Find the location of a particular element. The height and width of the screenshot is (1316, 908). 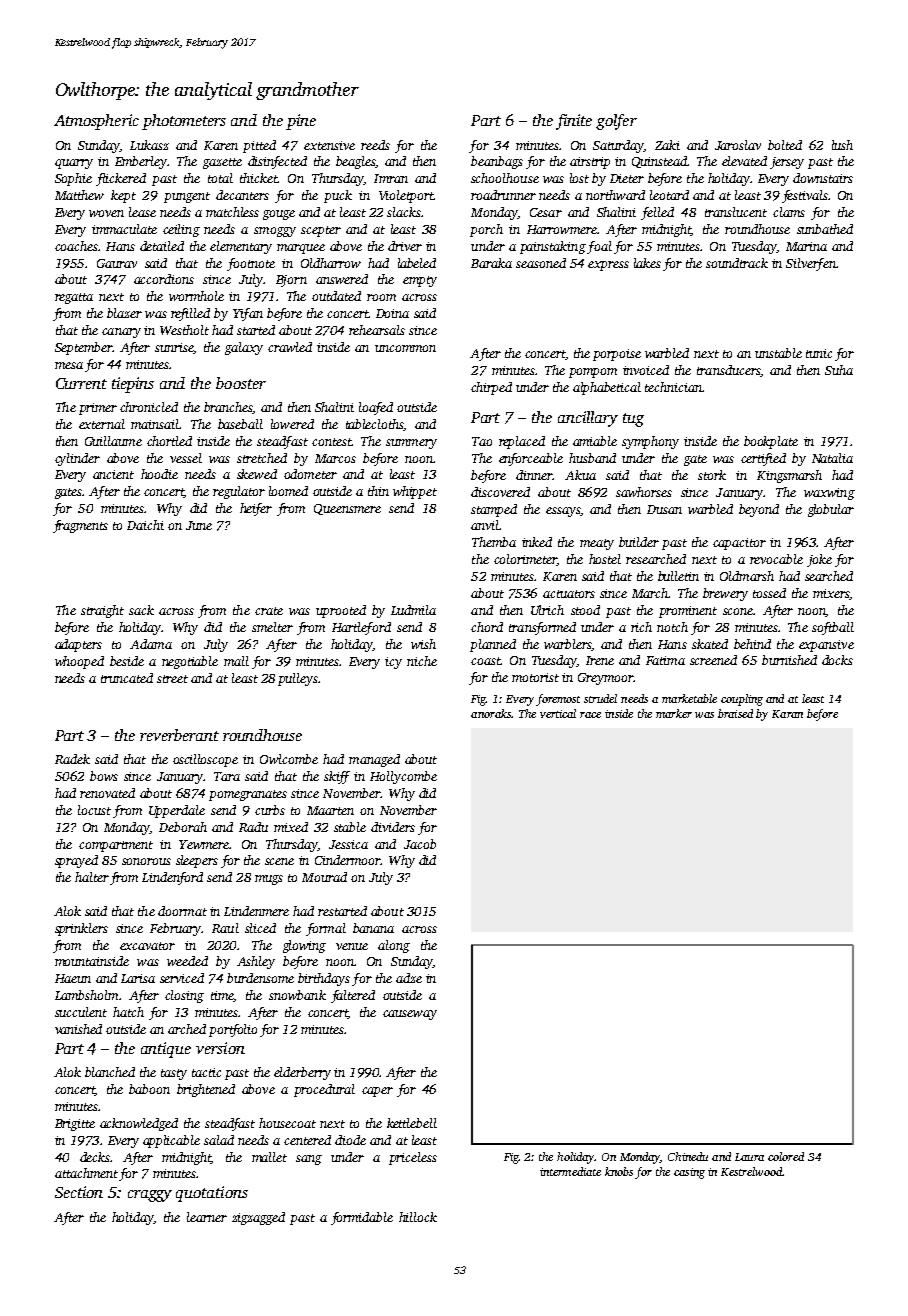

street is located at coordinates (172, 679).
